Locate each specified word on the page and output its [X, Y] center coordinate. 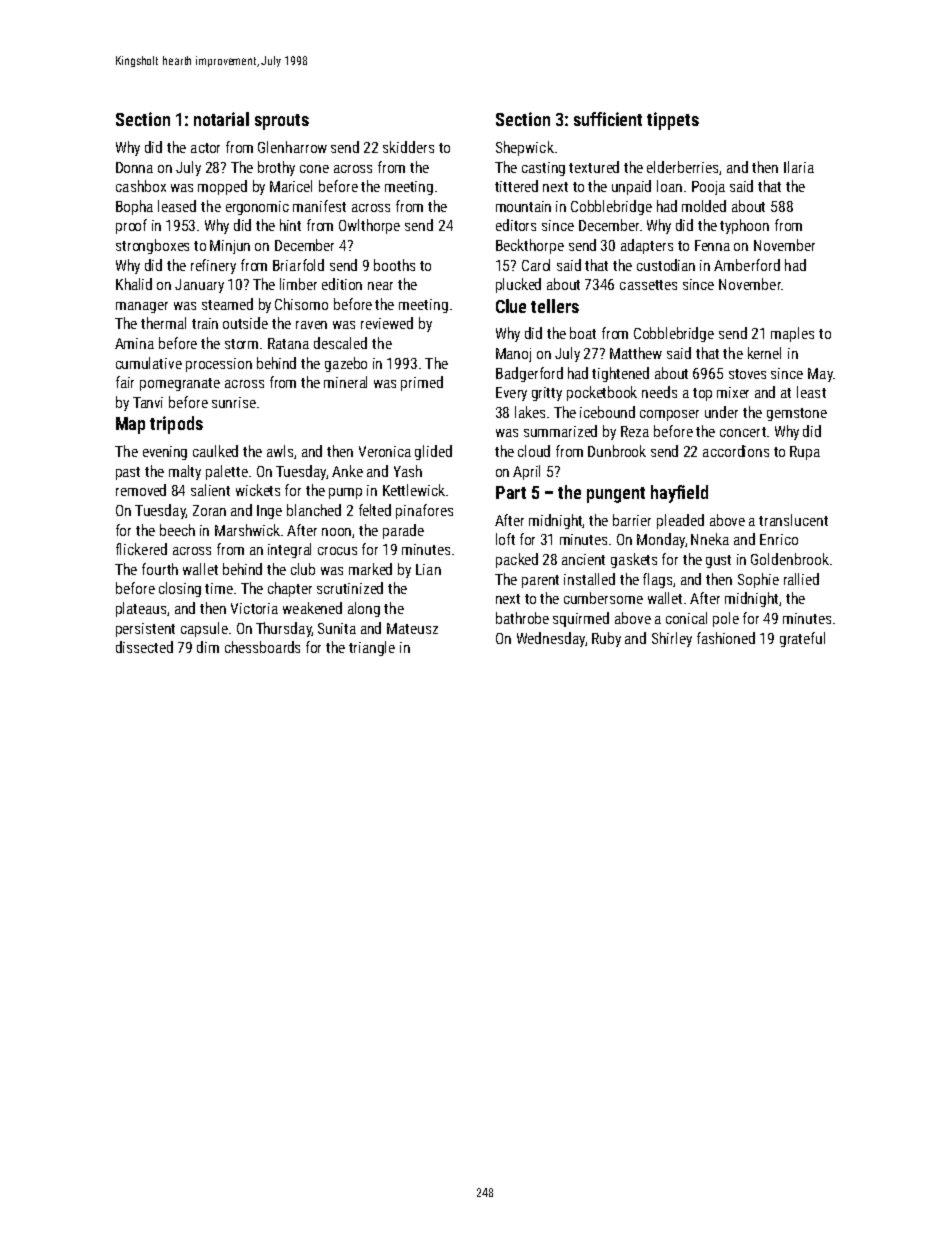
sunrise [234, 402]
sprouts [282, 122]
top [702, 394]
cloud [534, 451]
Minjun [230, 247]
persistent [145, 630]
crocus [337, 551]
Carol [536, 265]
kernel [764, 353]
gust [718, 561]
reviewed [387, 323]
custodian [666, 265]
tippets [673, 121]
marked [370, 569]
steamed [227, 304]
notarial [221, 119]
